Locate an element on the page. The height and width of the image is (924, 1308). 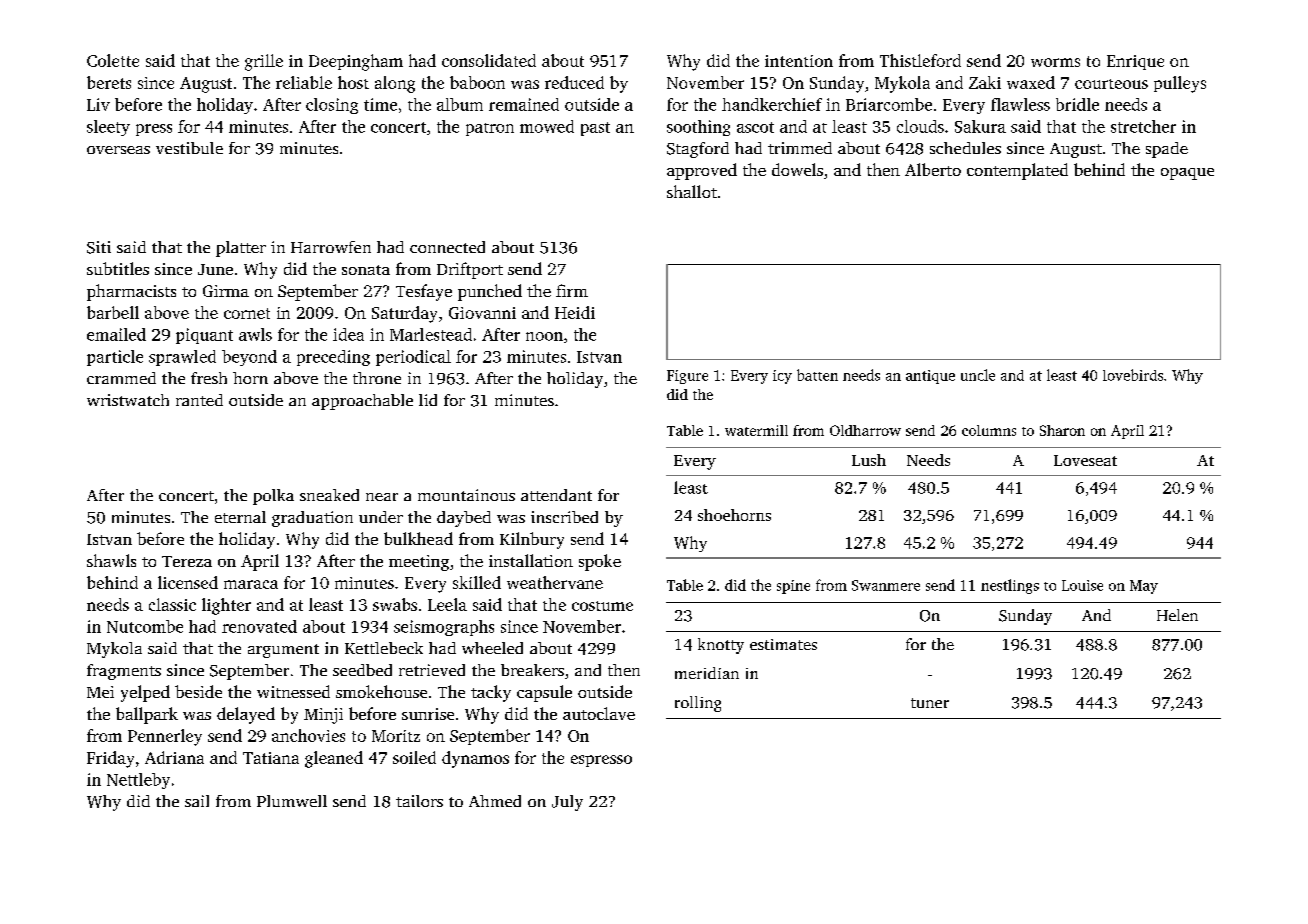
installation is located at coordinates (531, 560).
